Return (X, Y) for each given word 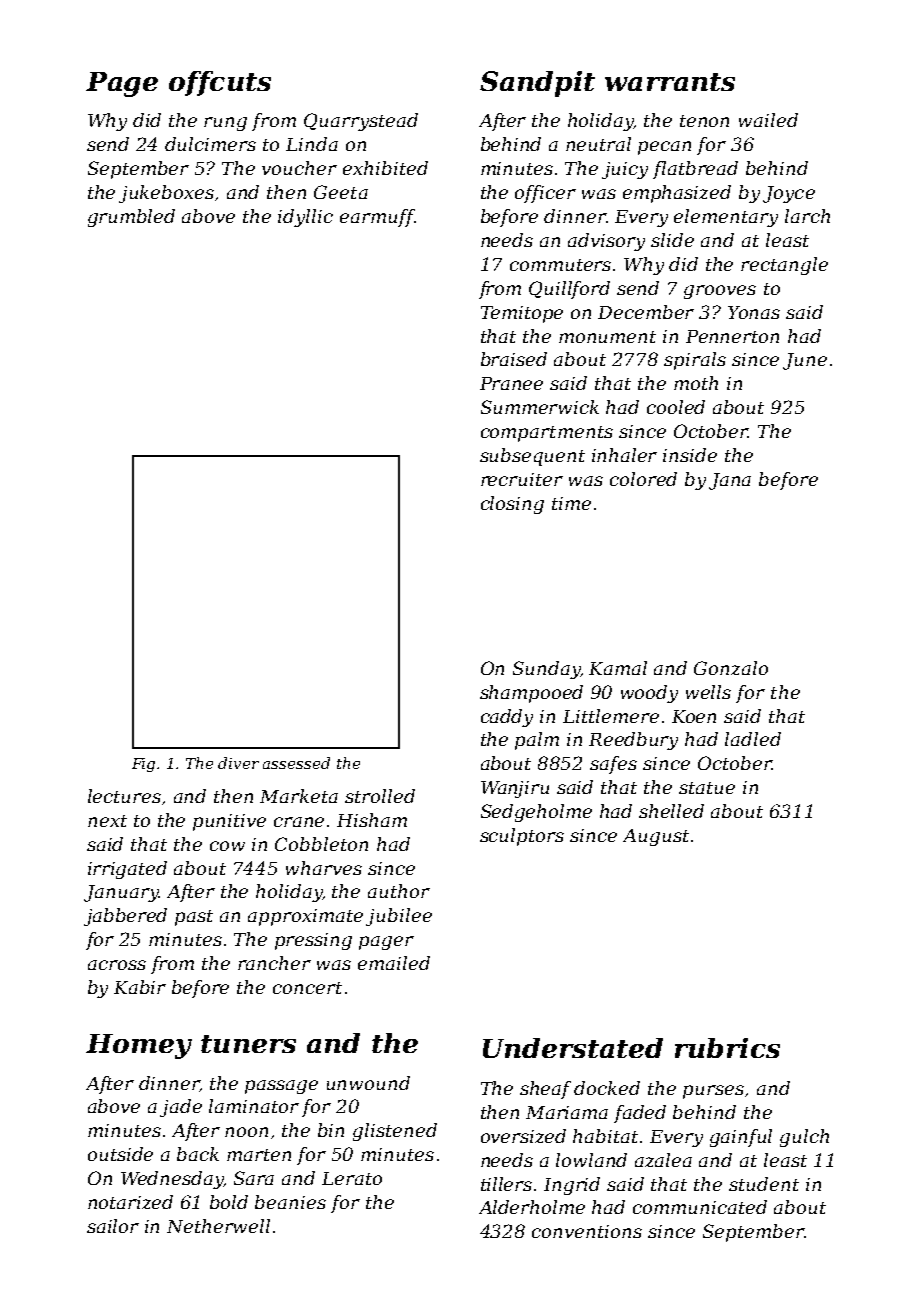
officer (545, 194)
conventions (587, 1231)
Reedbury (633, 741)
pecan (664, 148)
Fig (143, 765)
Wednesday (172, 1180)
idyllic (305, 218)
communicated (700, 1207)
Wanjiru (515, 789)
